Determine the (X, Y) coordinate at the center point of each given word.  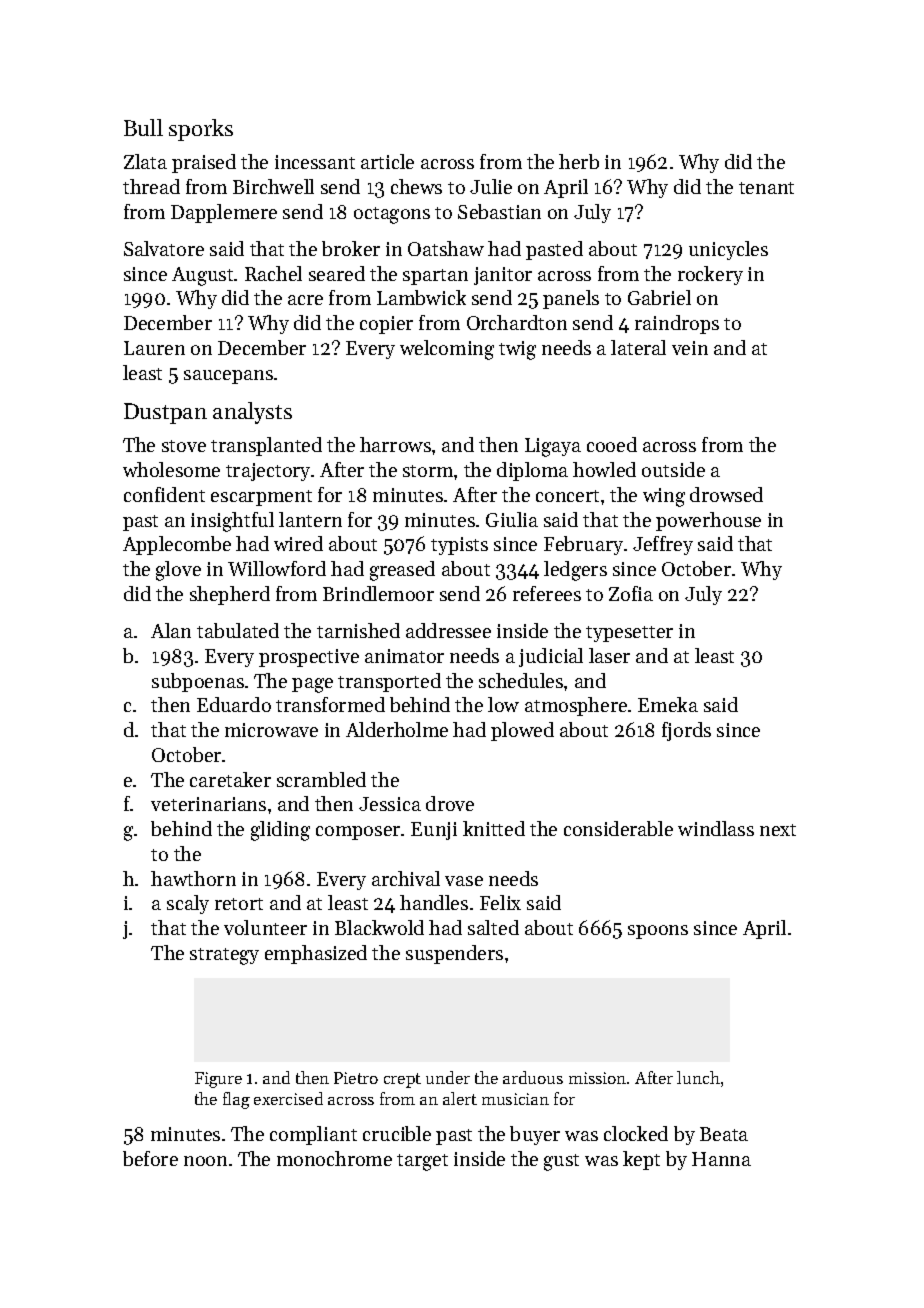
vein (690, 348)
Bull (143, 127)
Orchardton (517, 322)
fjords (686, 731)
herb (579, 161)
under (448, 1077)
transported (389, 682)
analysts (252, 413)
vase (464, 881)
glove (178, 571)
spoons (658, 932)
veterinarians (208, 804)
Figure (218, 1080)
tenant (766, 188)
